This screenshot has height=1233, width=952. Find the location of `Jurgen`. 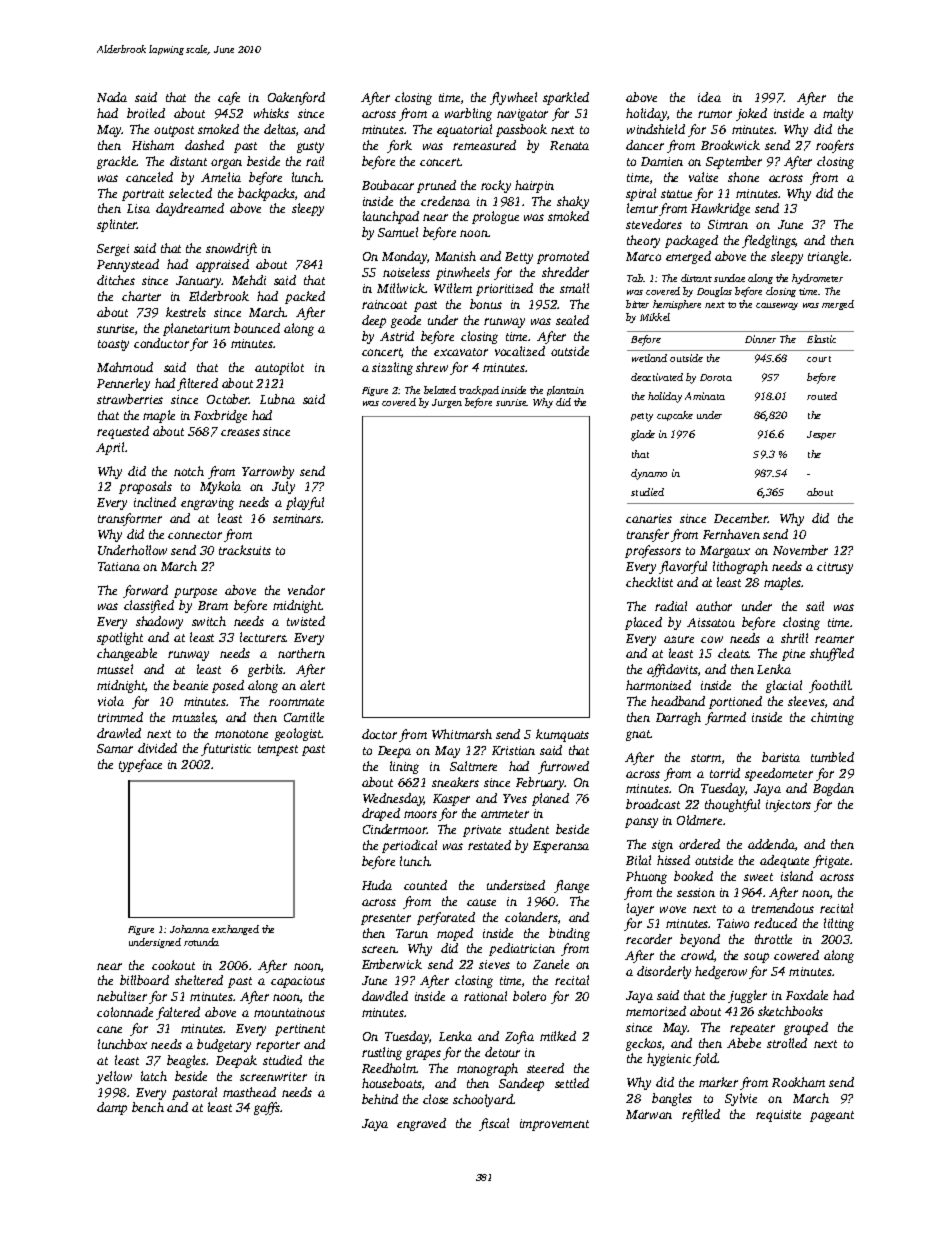

Jurgen is located at coordinates (447, 403).
